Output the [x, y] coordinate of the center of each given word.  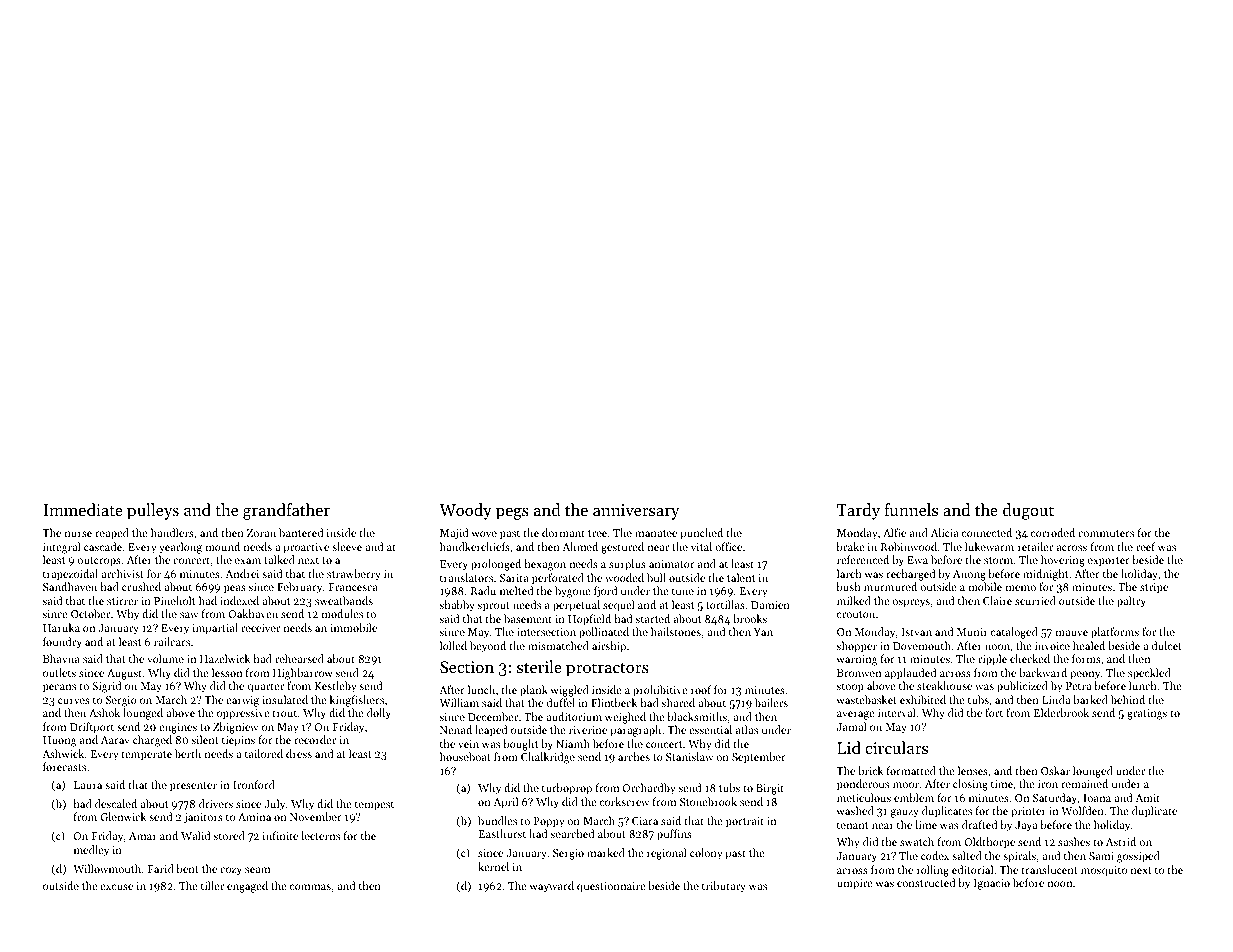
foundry [62, 643]
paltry [1131, 602]
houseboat [465, 756]
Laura [88, 785]
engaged [247, 887]
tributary [724, 887]
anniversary [636, 512]
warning [857, 660]
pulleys [153, 511]
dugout [1028, 511]
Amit [1147, 798]
